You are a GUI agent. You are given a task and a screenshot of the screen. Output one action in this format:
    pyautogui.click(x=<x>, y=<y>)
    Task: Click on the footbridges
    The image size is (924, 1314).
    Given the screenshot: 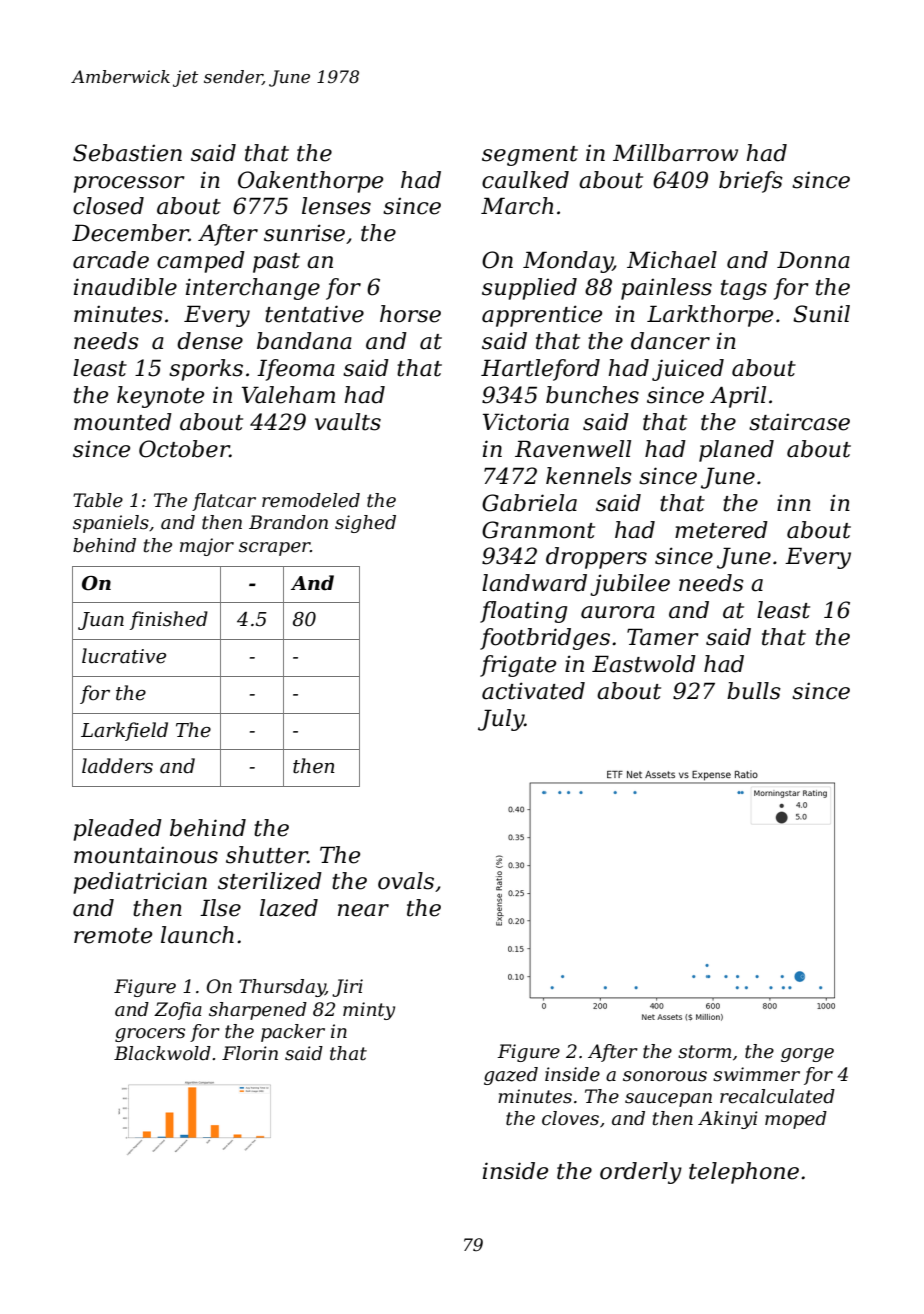 What is the action you would take?
    pyautogui.click(x=545, y=639)
